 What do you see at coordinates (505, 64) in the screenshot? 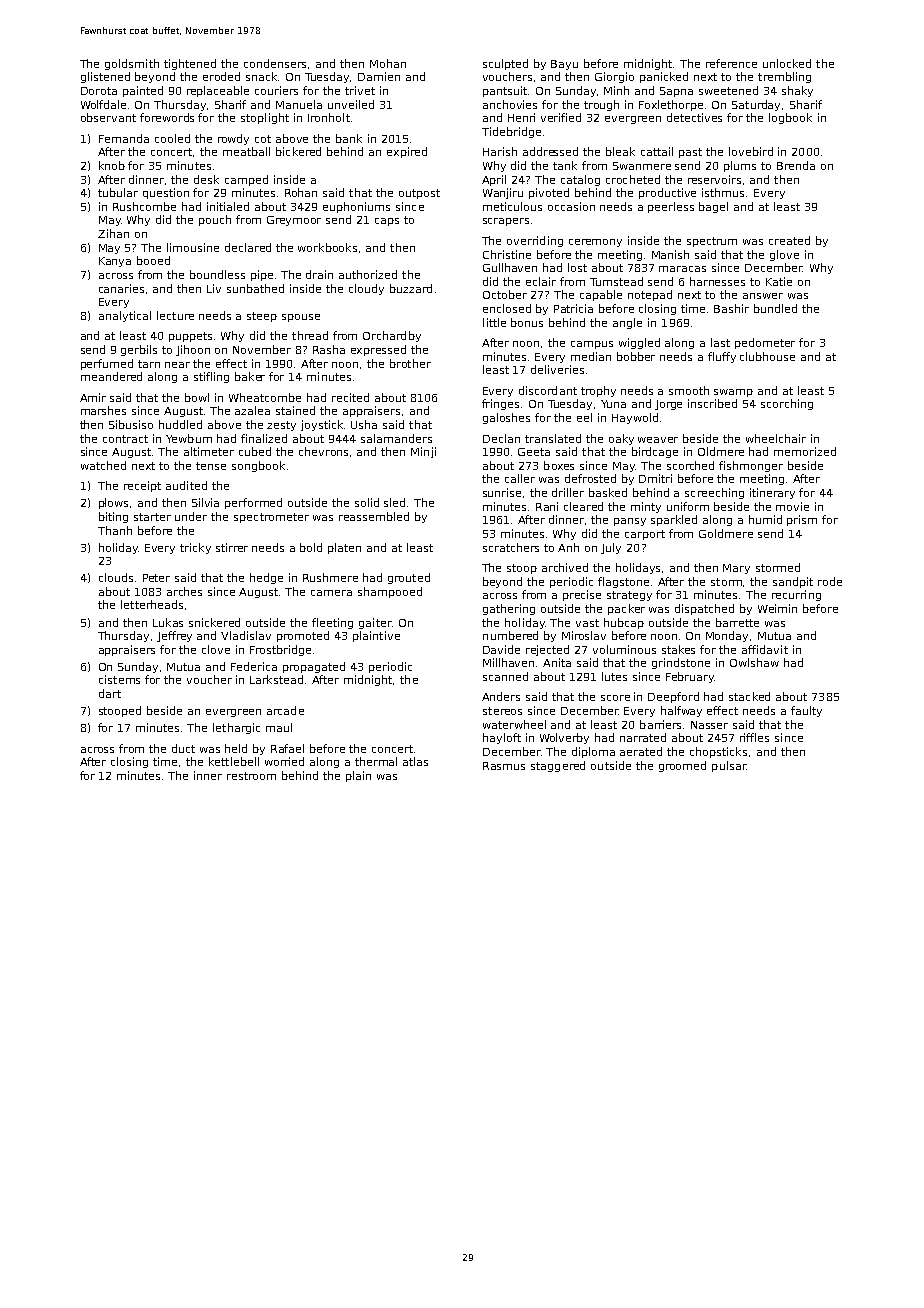
I see `sculpted` at bounding box center [505, 64].
